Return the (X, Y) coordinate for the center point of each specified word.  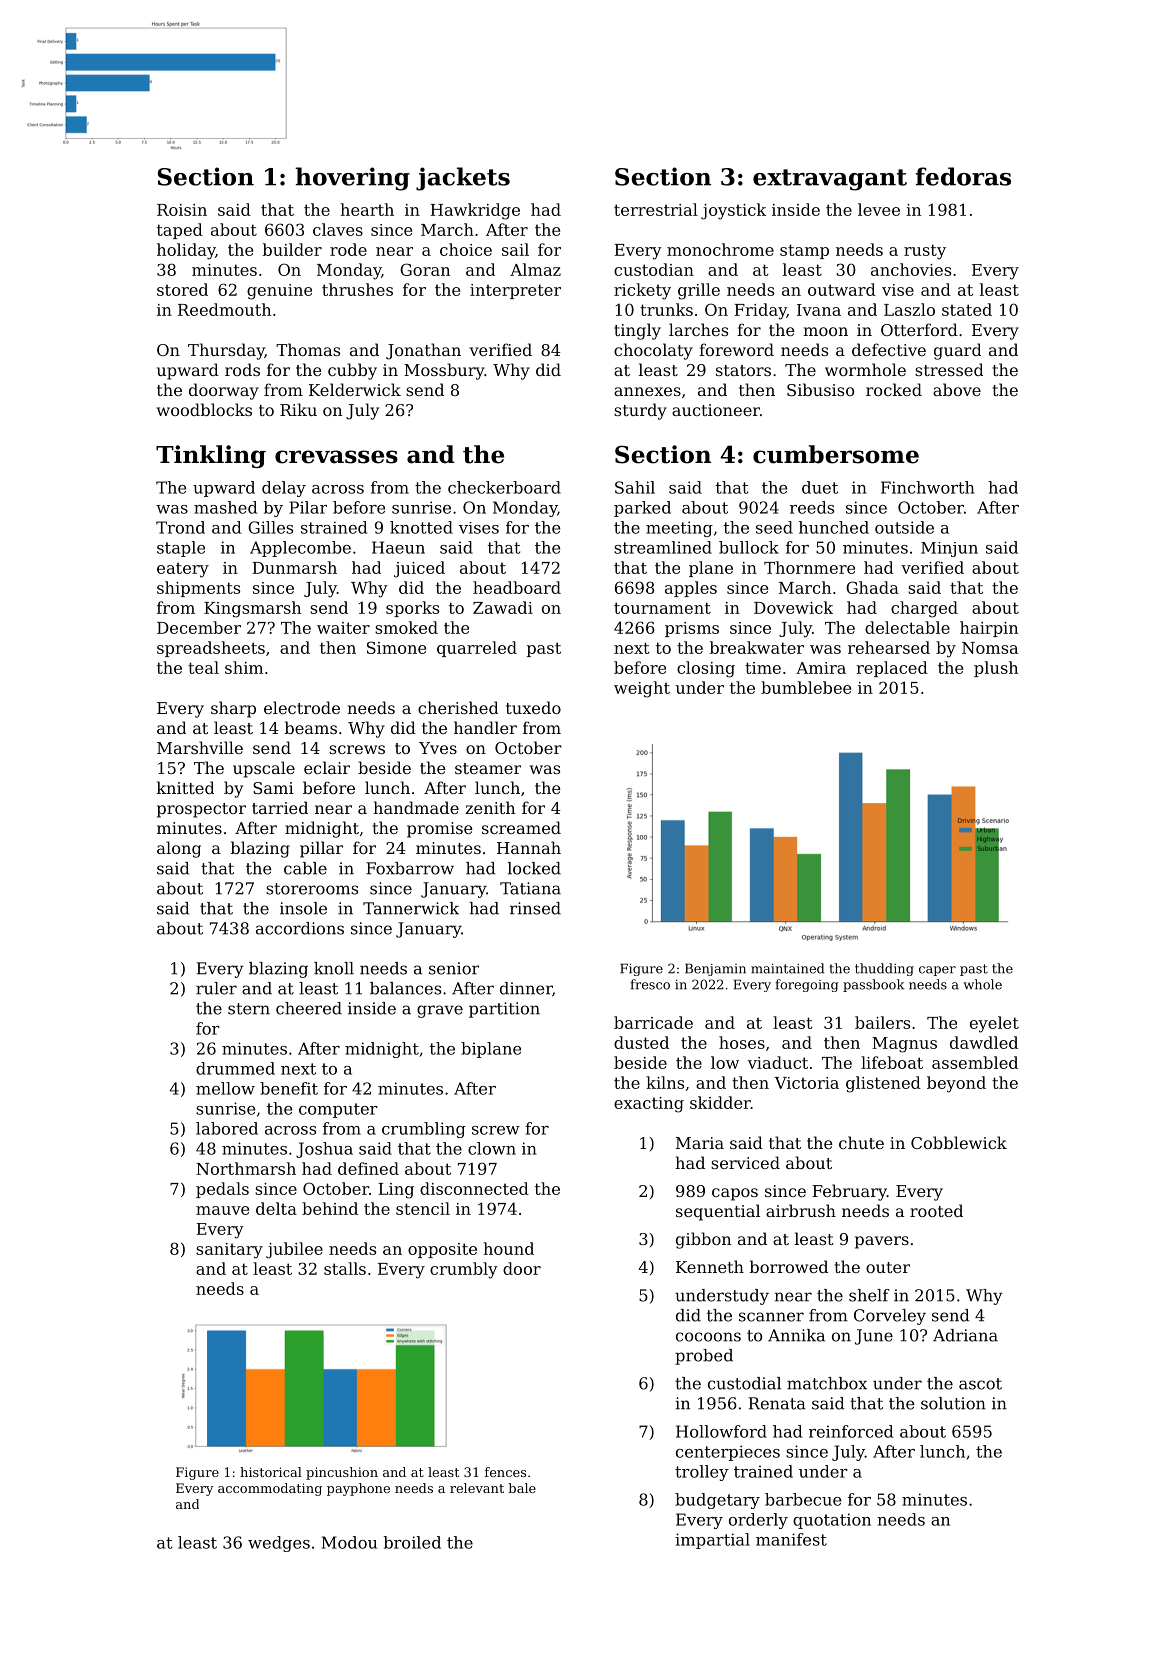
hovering (352, 179)
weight (642, 689)
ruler (216, 988)
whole (982, 984)
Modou (349, 1542)
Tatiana (530, 888)
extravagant (830, 180)
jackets (463, 179)
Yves (438, 748)
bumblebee (806, 687)
